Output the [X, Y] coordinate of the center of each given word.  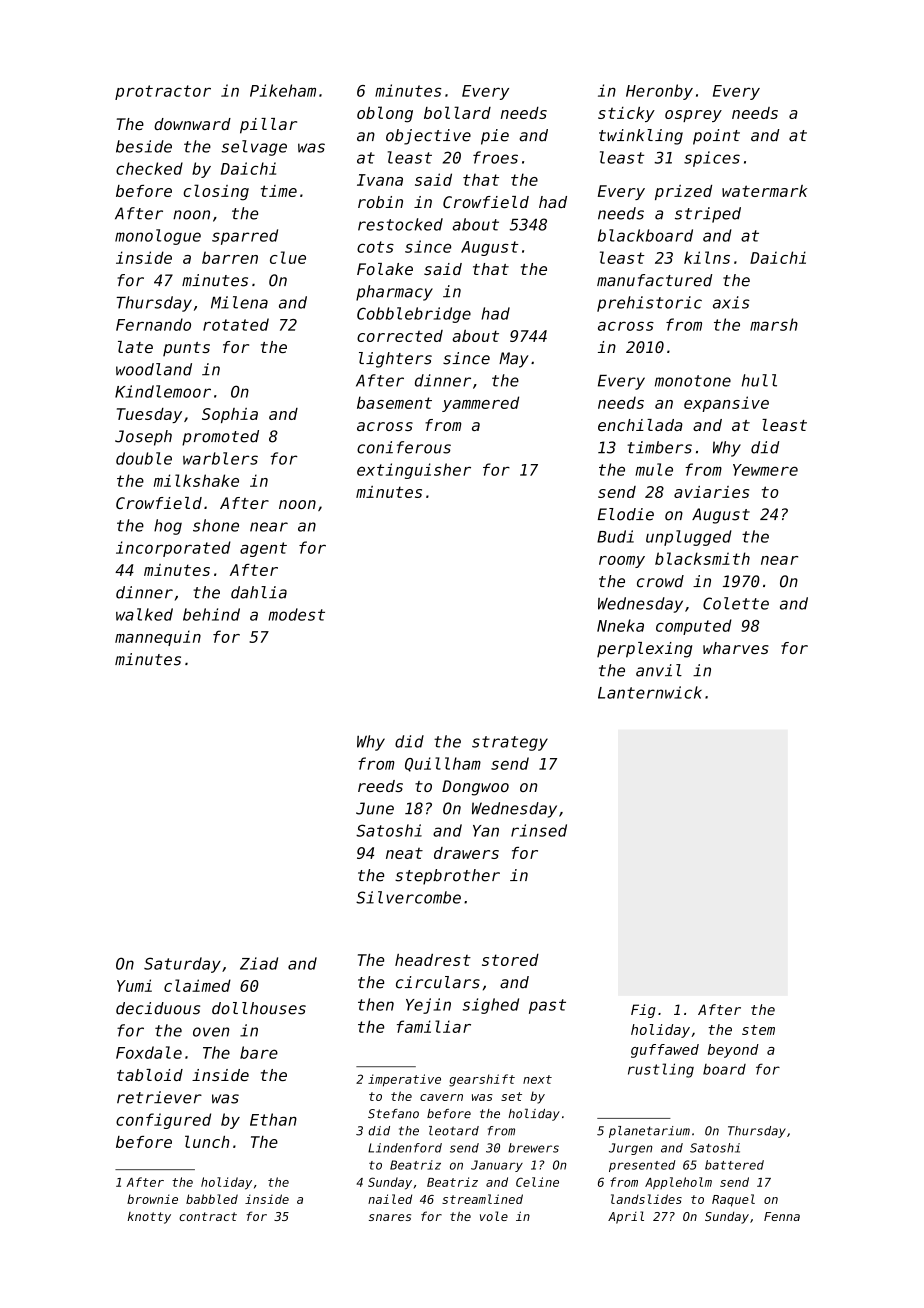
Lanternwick [650, 692]
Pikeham [283, 90]
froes [495, 157]
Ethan [273, 1119]
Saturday [182, 965]
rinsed [539, 830]
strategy [510, 743]
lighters [395, 360]
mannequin [158, 638]
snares [390, 1217]
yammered [480, 404]
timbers [659, 447]
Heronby [659, 92]
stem [758, 1030]
